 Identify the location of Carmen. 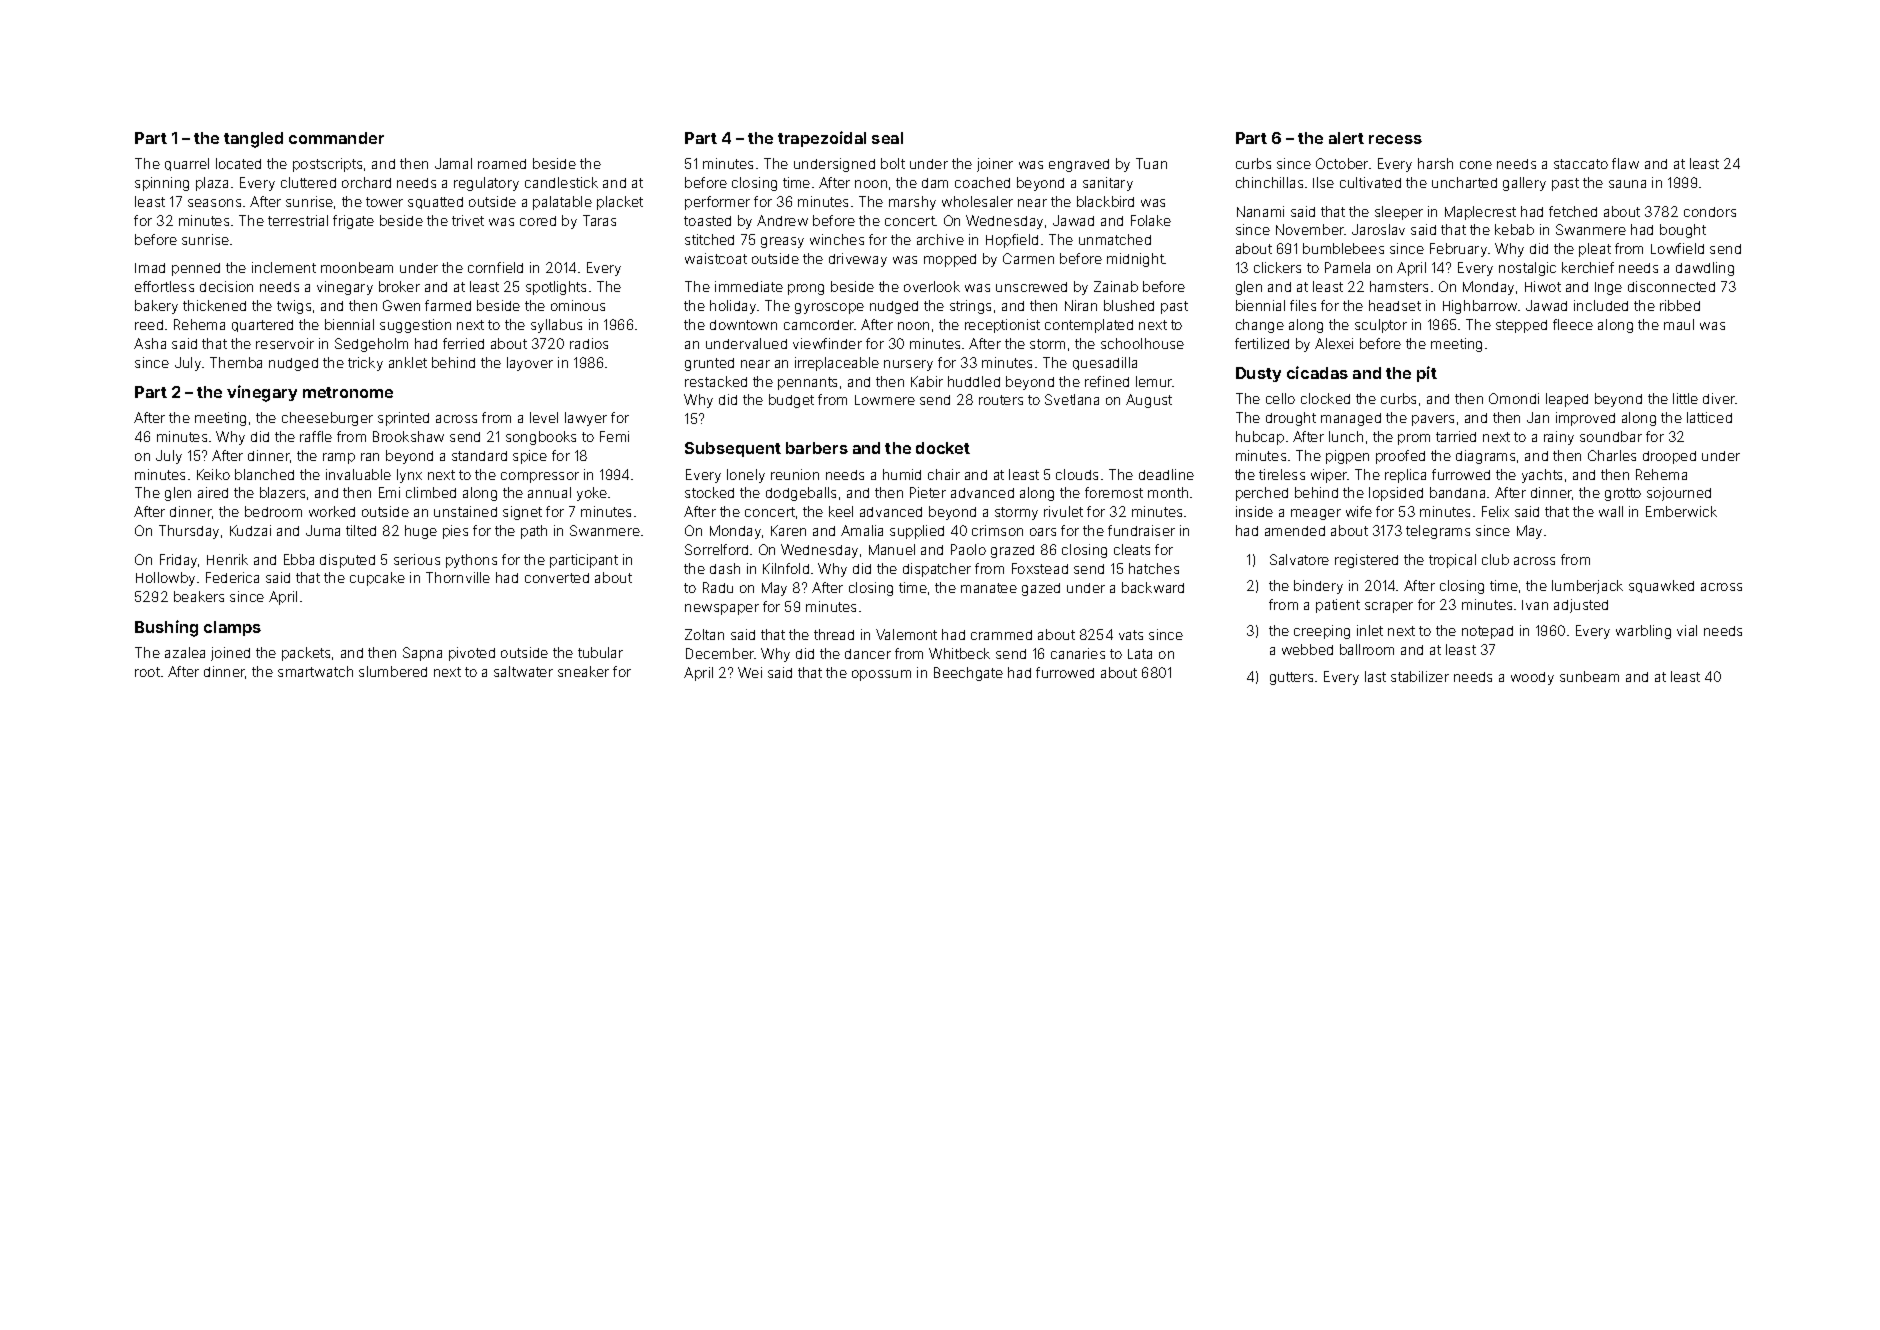
(1028, 258).
